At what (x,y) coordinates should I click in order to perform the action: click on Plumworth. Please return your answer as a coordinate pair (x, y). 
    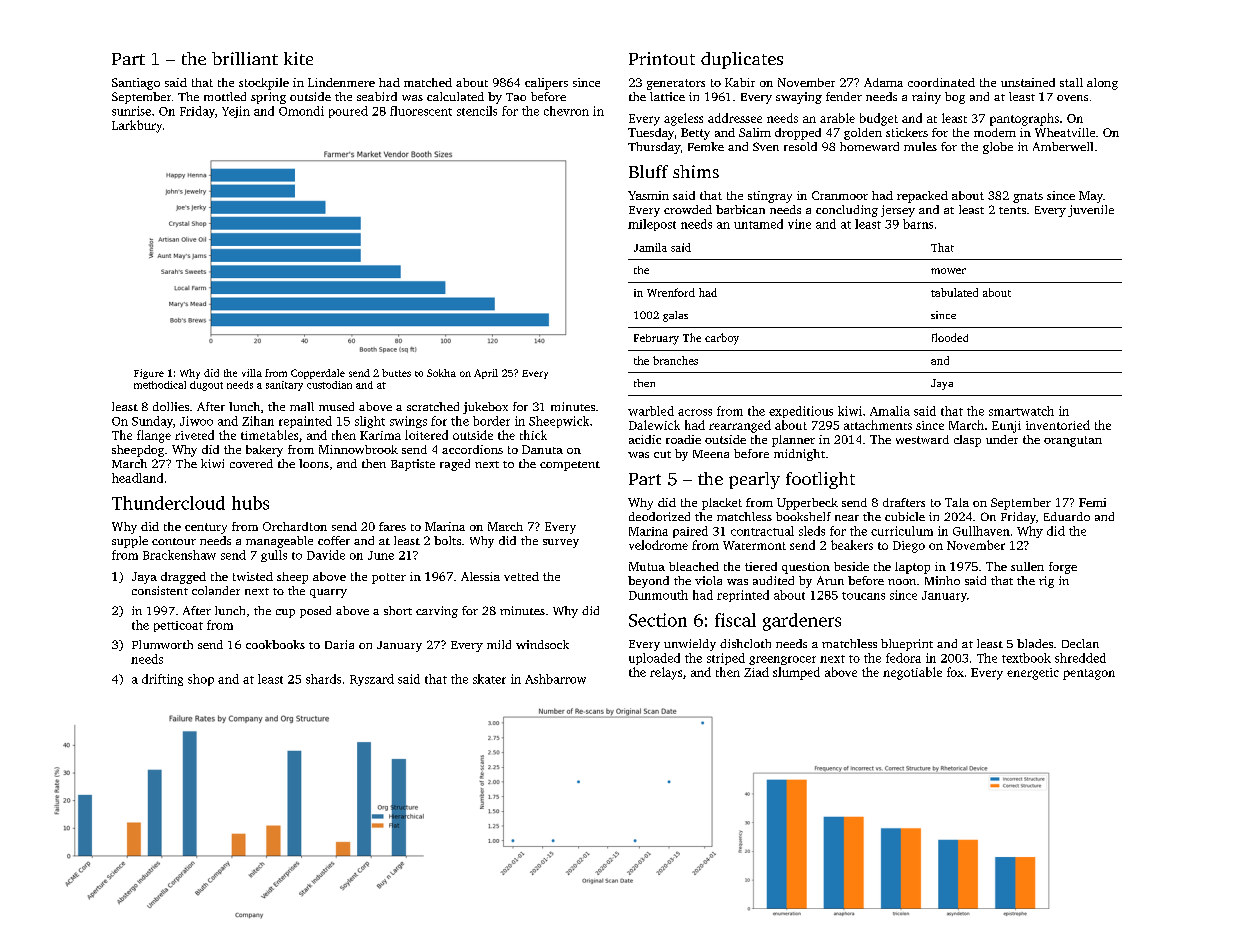
    Looking at the image, I should click on (162, 644).
